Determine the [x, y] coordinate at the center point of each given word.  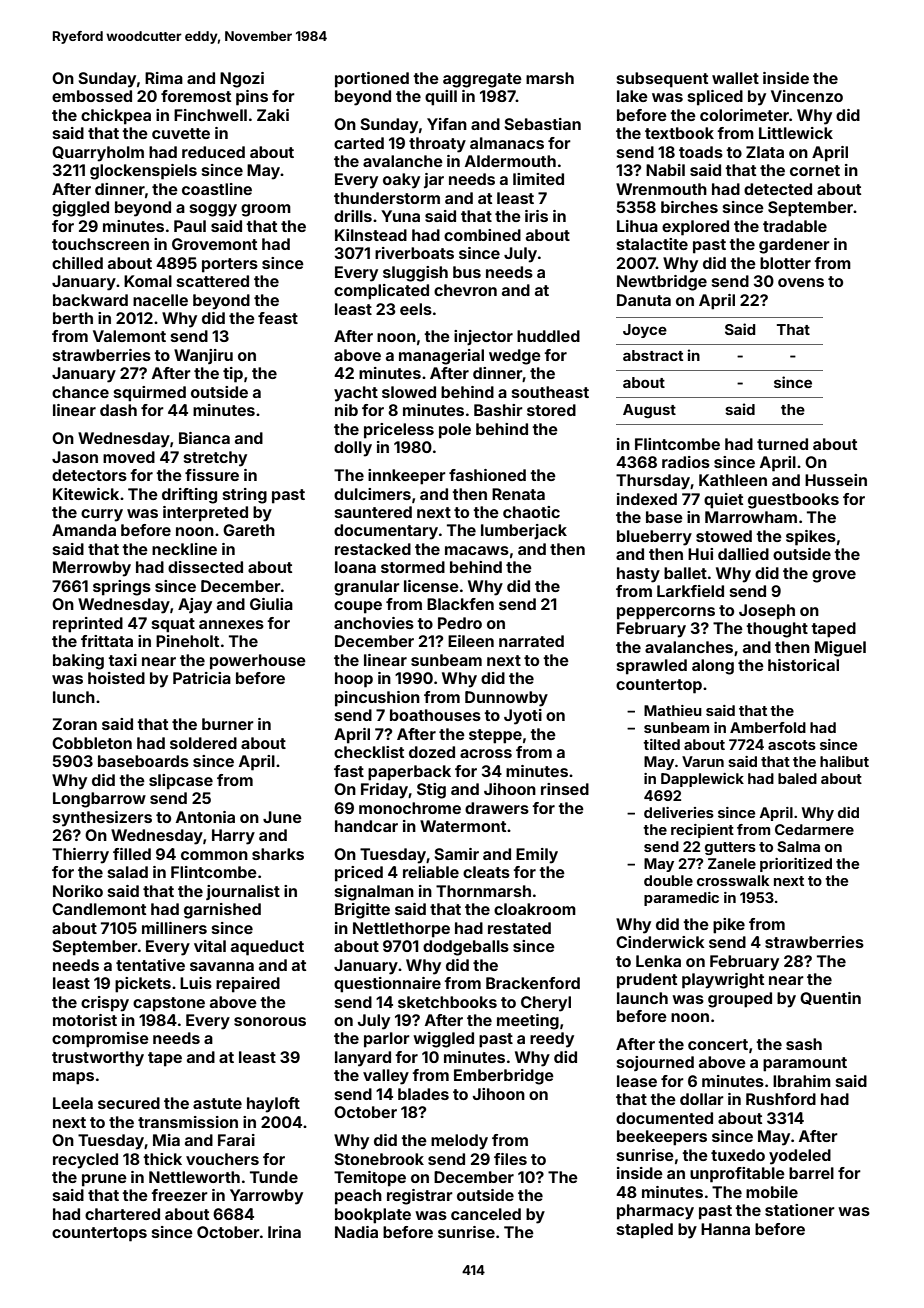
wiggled [443, 1040]
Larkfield [690, 591]
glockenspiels [143, 172]
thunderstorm [387, 198]
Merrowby [92, 569]
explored [695, 228]
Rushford [781, 1099]
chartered [122, 1214]
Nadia [356, 1232]
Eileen [471, 641]
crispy [105, 1004]
